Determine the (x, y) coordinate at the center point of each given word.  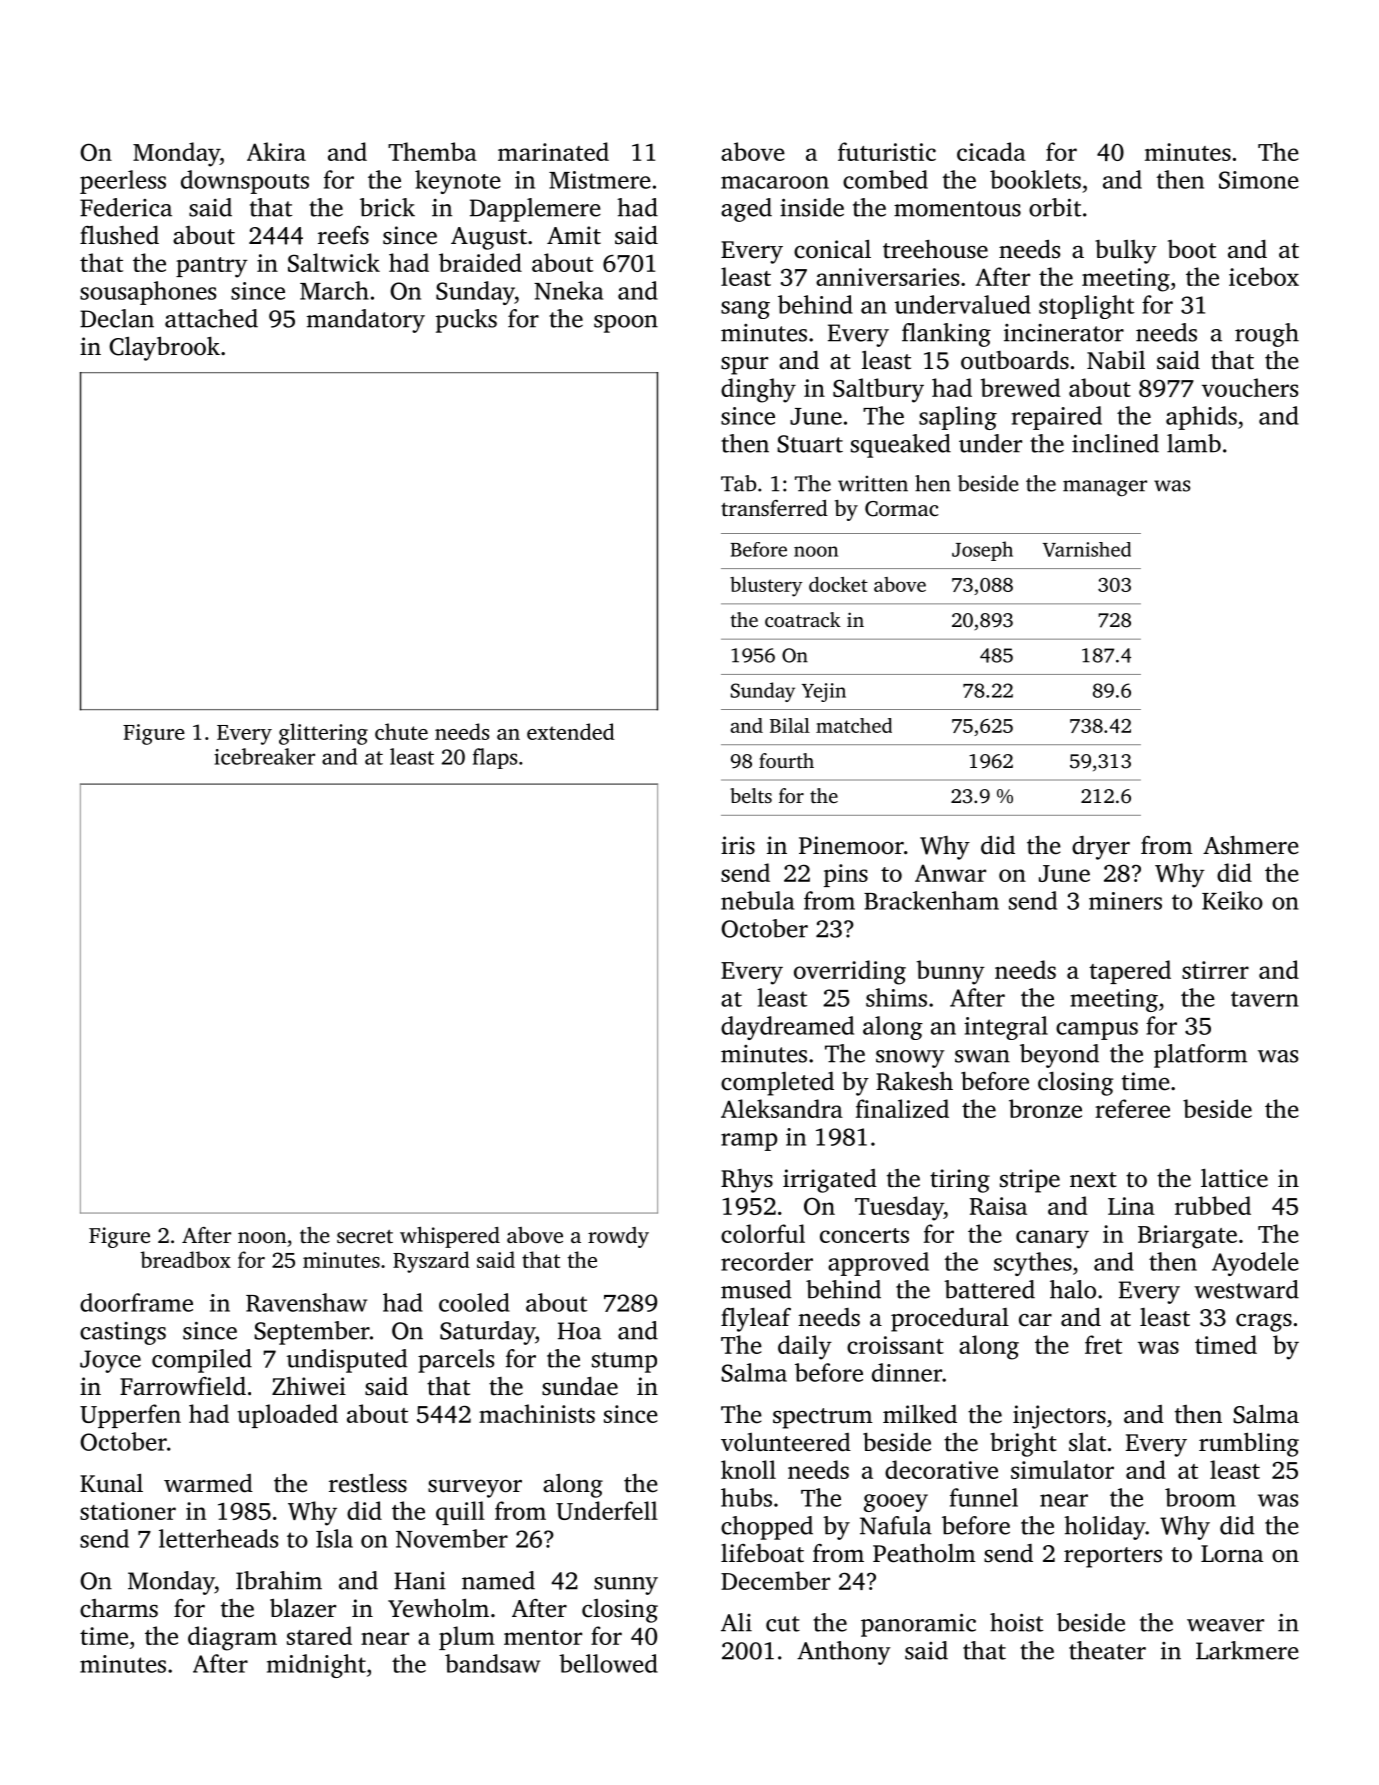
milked (920, 1414)
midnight (316, 1666)
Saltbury (878, 390)
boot (1192, 249)
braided (480, 262)
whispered (450, 1237)
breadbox (185, 1259)
